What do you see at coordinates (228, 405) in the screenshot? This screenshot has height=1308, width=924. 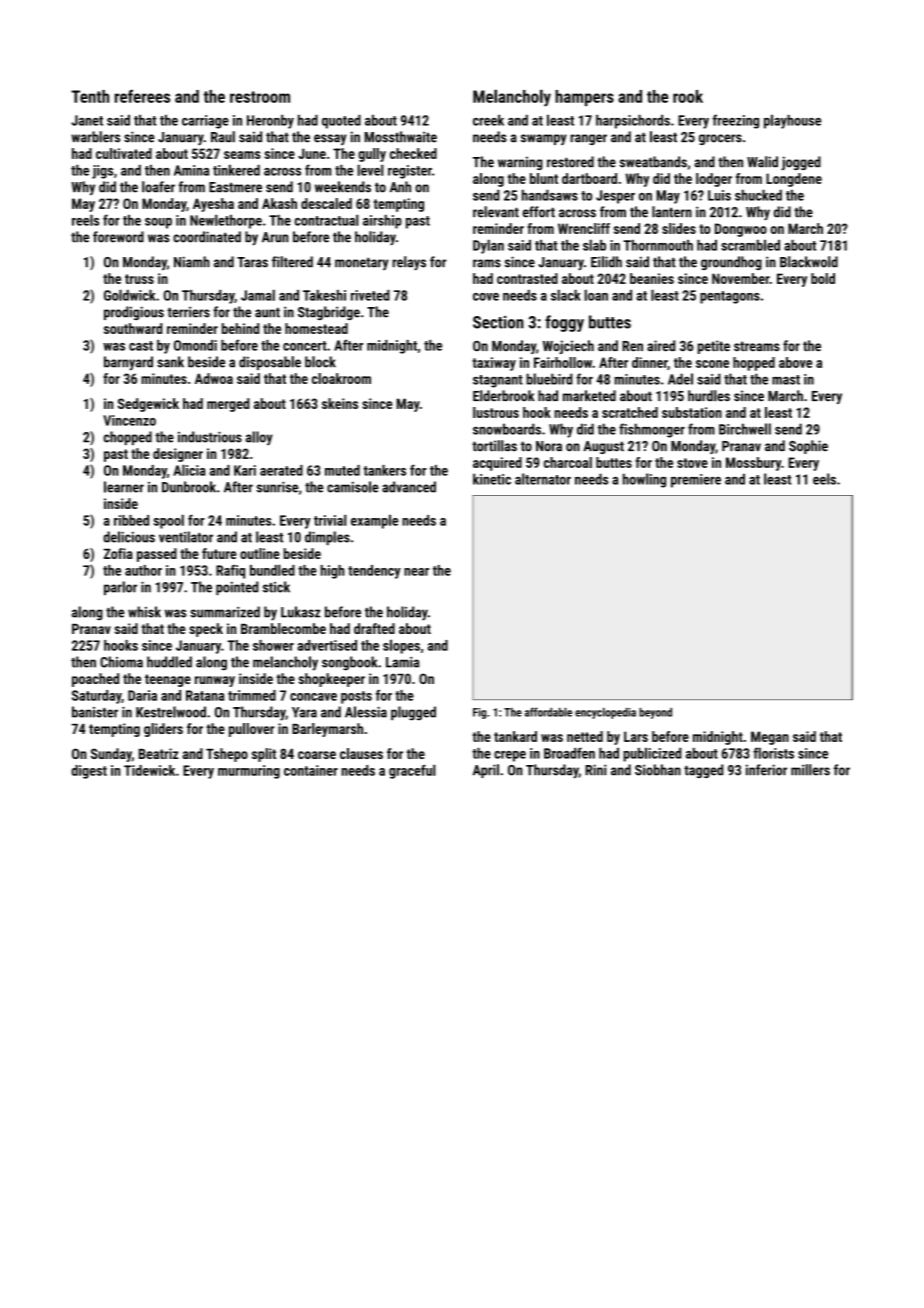 I see `merged` at bounding box center [228, 405].
